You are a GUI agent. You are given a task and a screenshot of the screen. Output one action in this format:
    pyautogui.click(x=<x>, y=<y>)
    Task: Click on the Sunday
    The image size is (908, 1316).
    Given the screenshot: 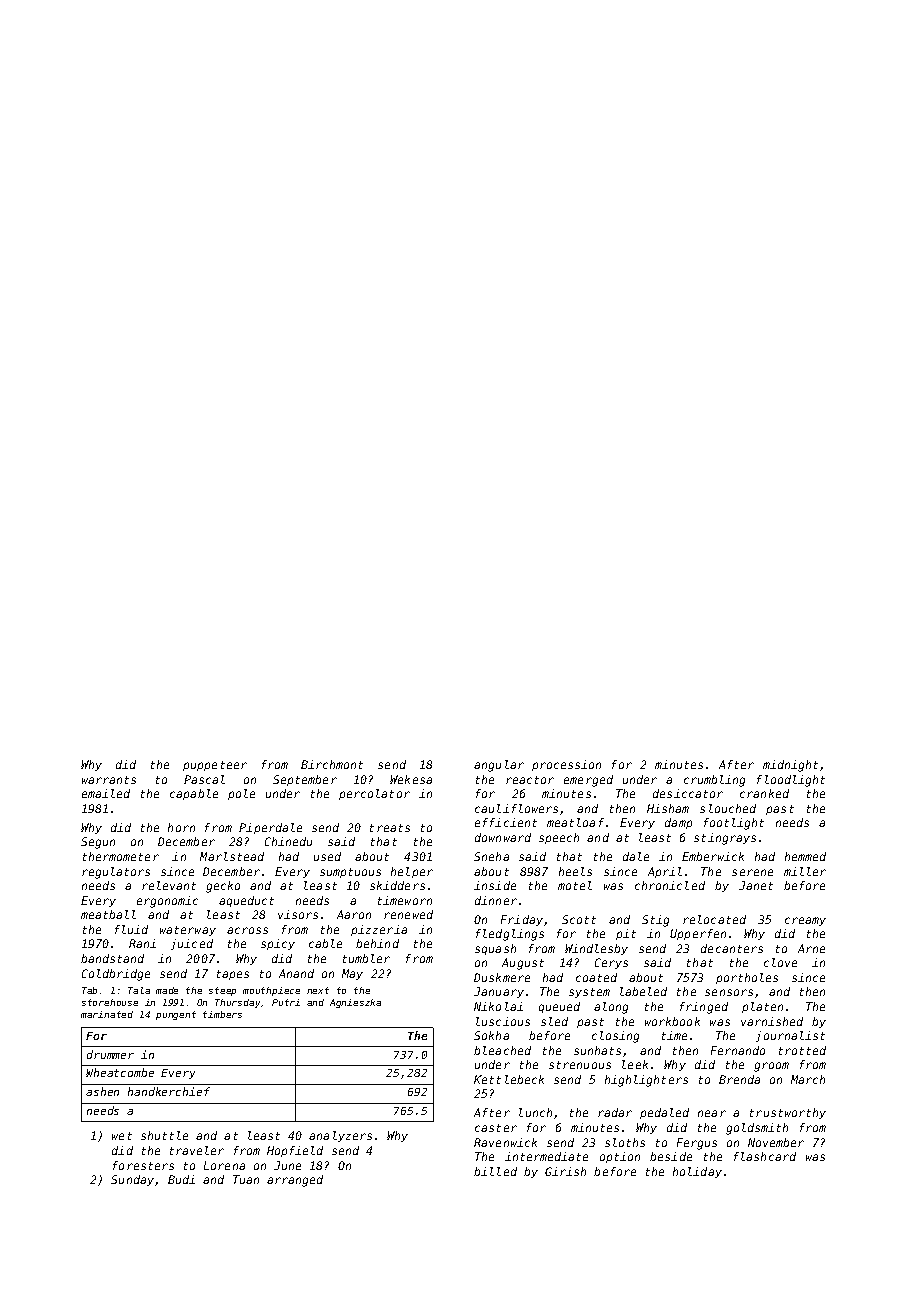 What is the action you would take?
    pyautogui.click(x=132, y=1180)
